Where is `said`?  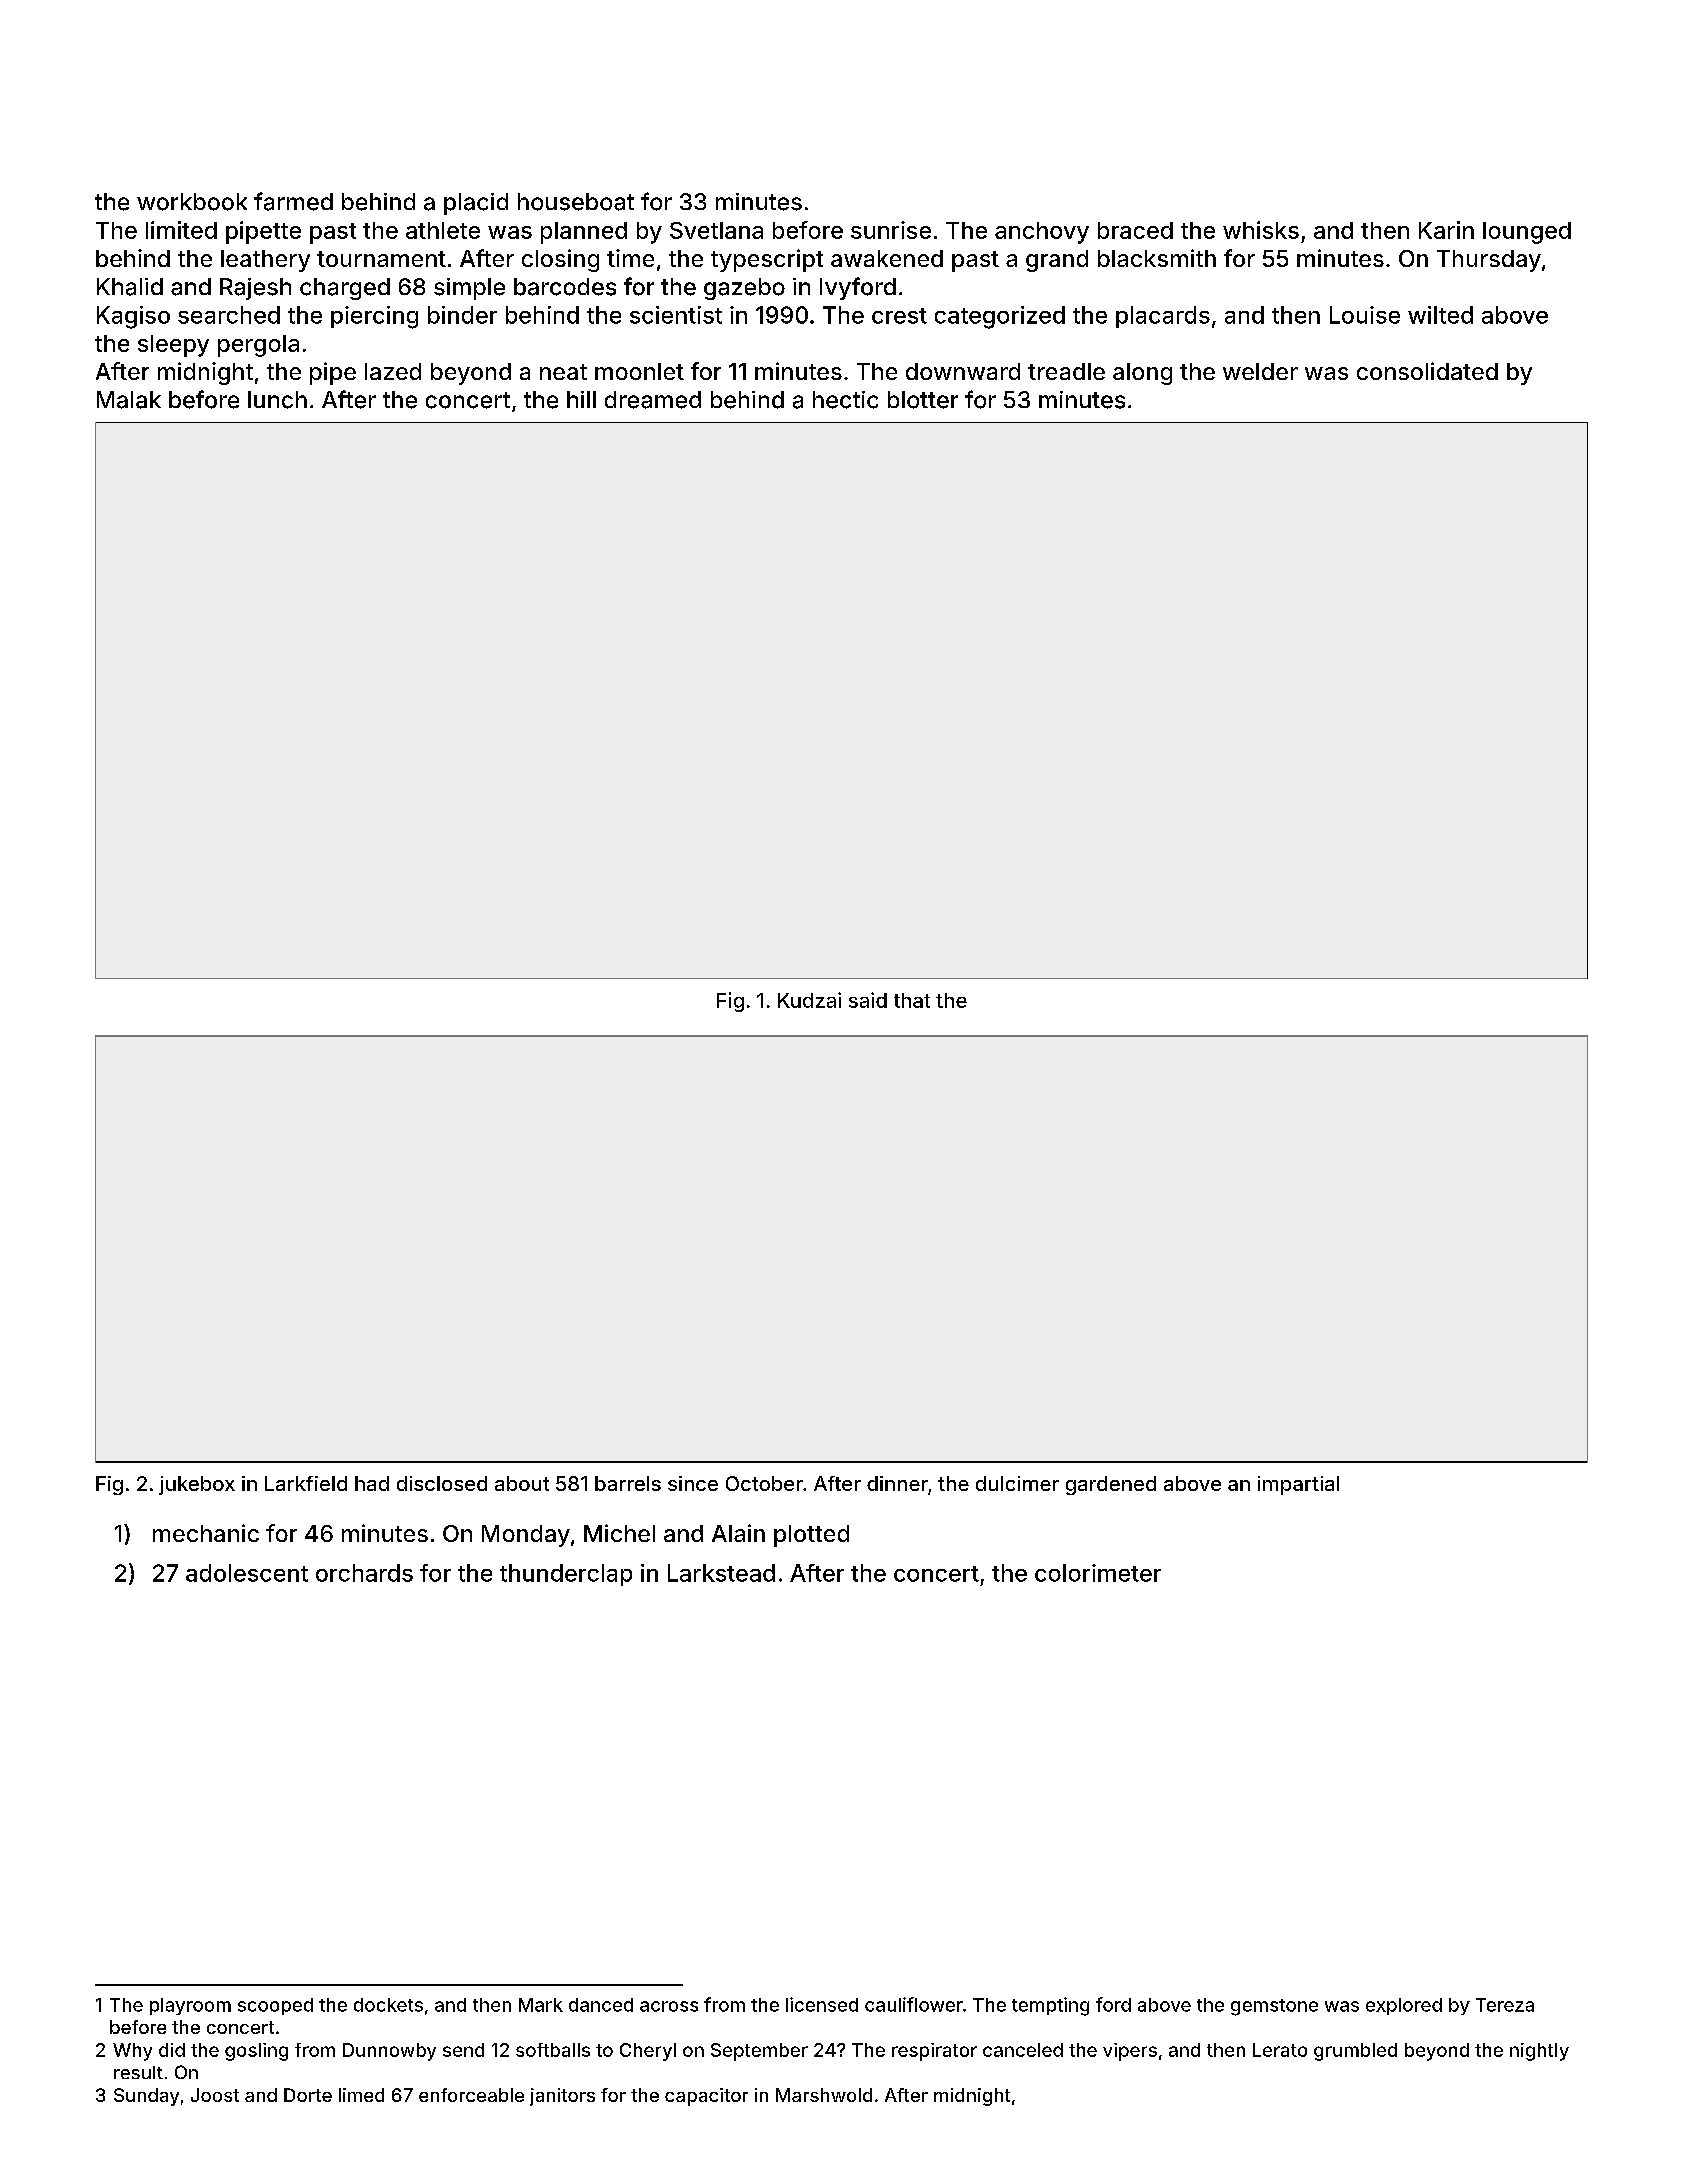 said is located at coordinates (868, 1000).
